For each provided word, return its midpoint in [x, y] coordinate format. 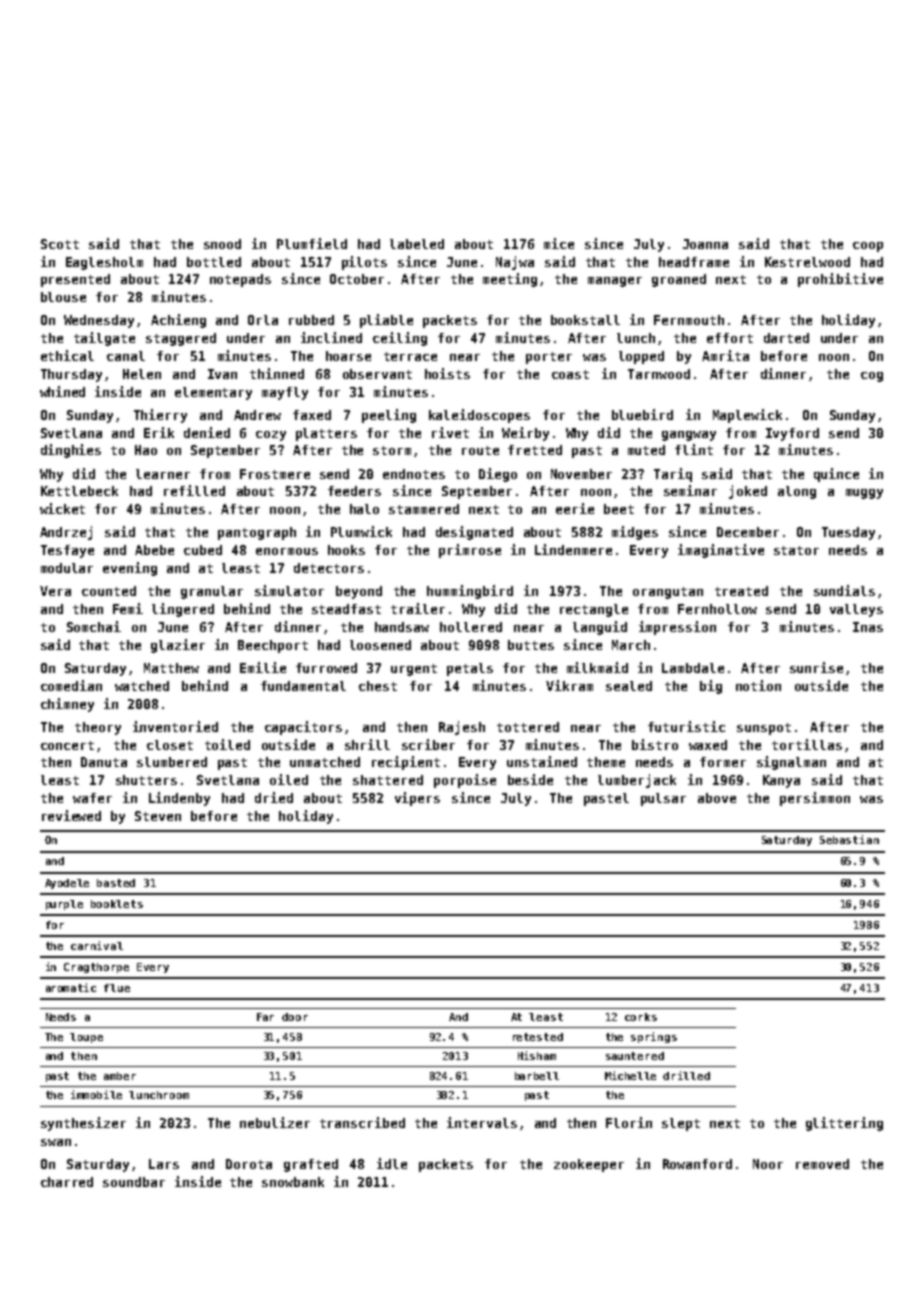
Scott [60, 244]
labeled [417, 244]
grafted [311, 1165]
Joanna [705, 244]
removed [822, 1164]
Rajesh [462, 728]
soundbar [134, 1182]
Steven [158, 816]
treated [741, 591]
